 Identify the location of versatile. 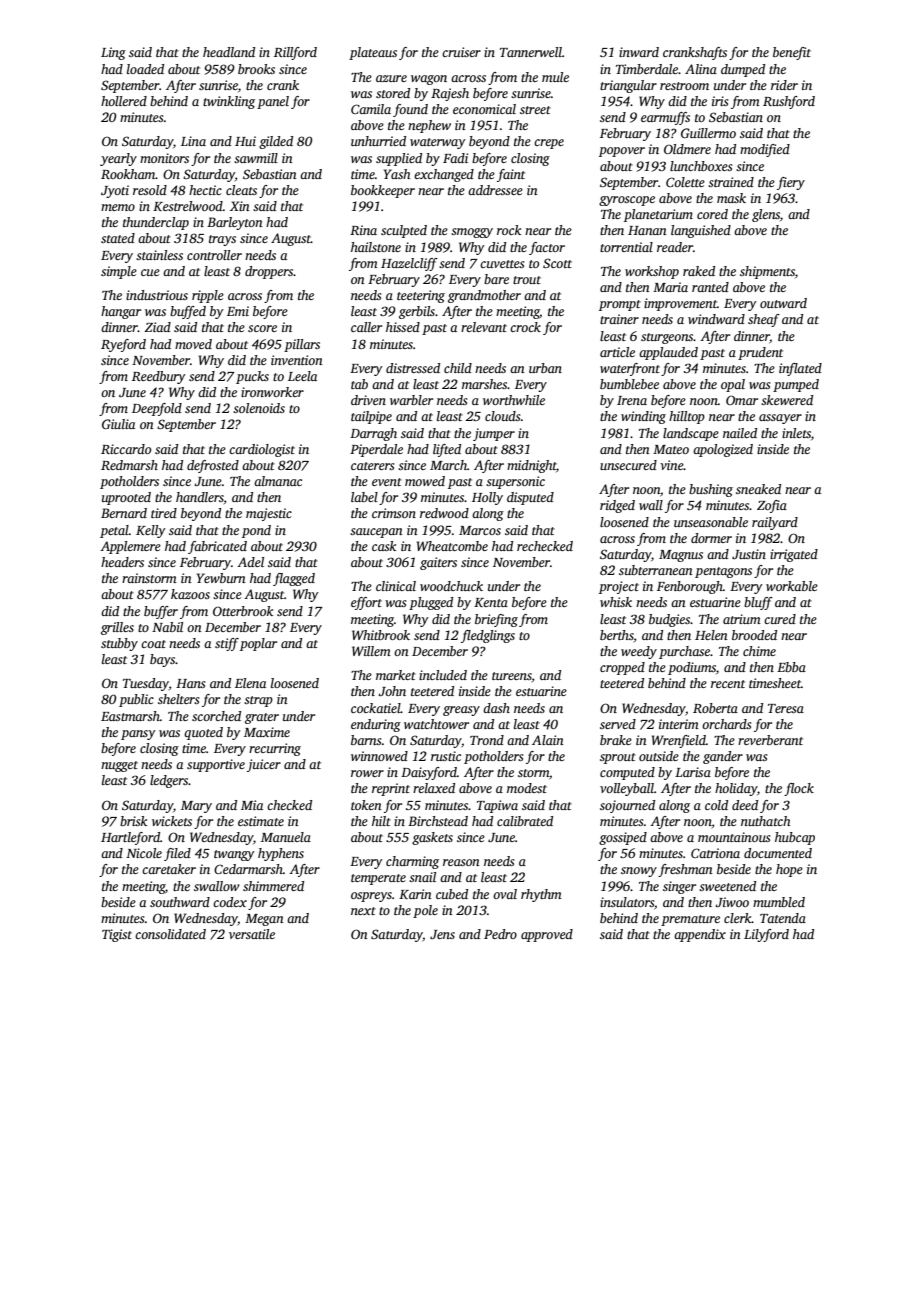
(252, 934).
